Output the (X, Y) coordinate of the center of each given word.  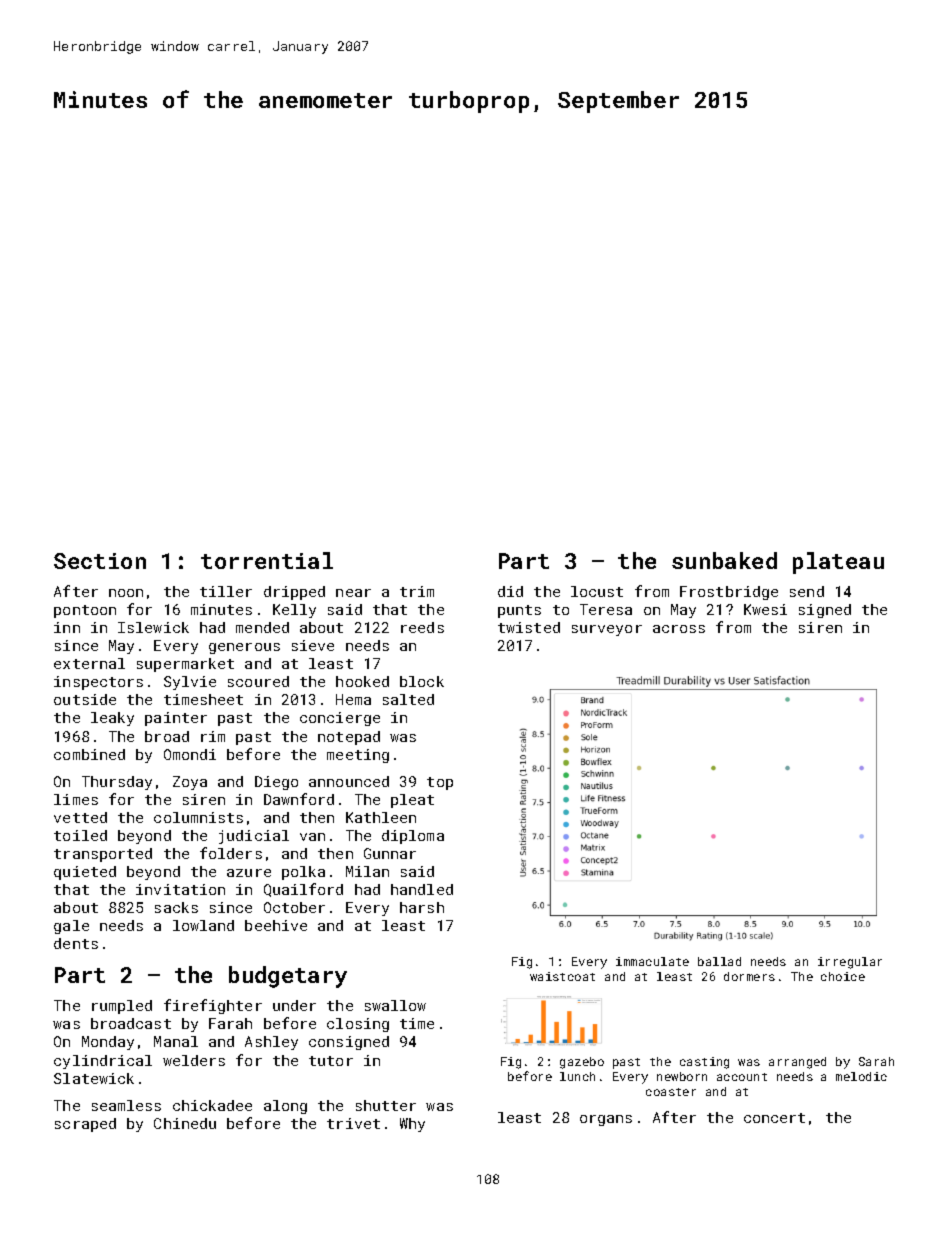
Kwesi (765, 609)
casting (704, 1063)
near (353, 593)
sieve (313, 645)
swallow (395, 1005)
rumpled (122, 1007)
